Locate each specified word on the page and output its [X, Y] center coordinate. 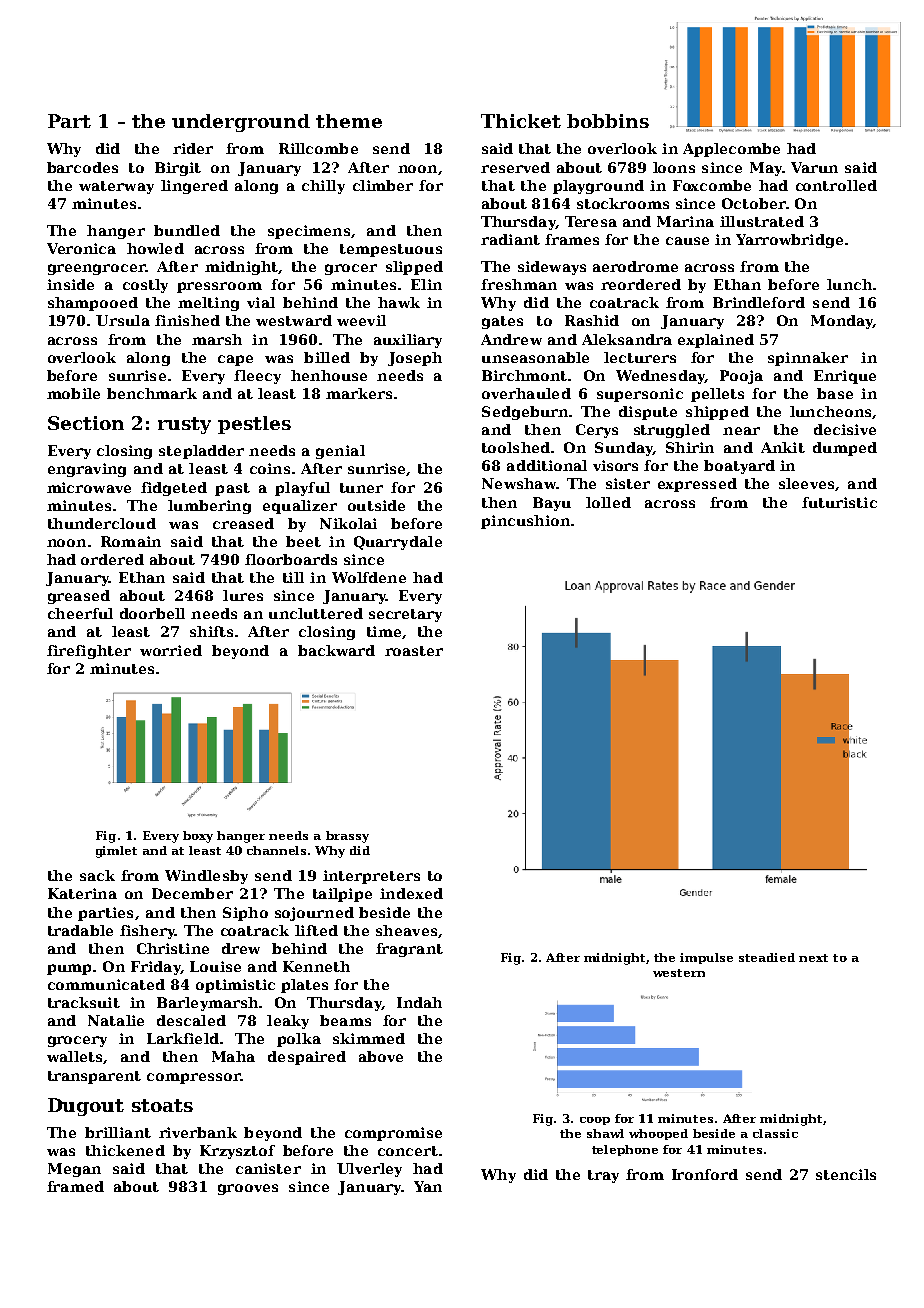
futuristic [839, 502]
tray [603, 1176]
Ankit [783, 447]
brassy [347, 837]
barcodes [82, 167]
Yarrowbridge [789, 241]
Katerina [82, 893]
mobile [73, 393]
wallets [74, 1056]
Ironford [705, 1174]
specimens [309, 232]
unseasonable [535, 357]
